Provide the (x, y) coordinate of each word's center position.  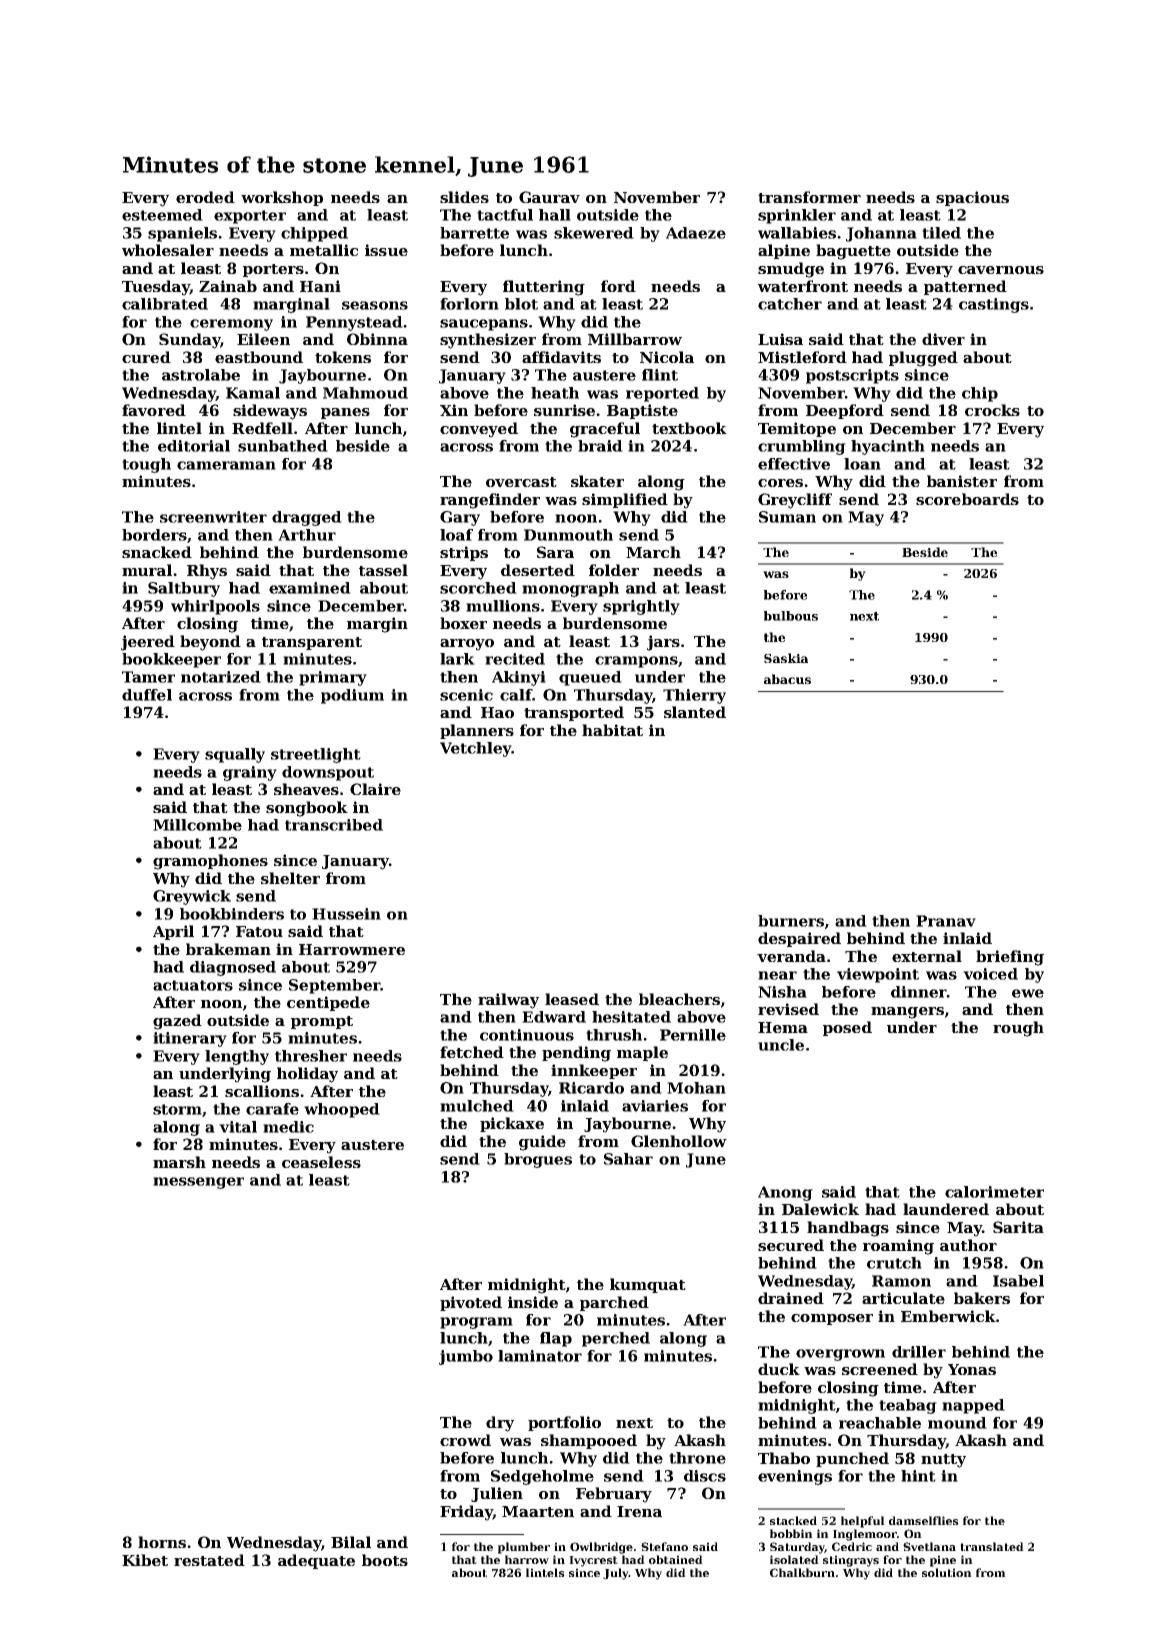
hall (555, 215)
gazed (177, 1022)
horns (162, 1542)
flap (556, 1339)
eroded (205, 197)
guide (542, 1143)
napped (973, 1406)
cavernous (1001, 270)
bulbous (791, 616)
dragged (307, 518)
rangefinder (490, 501)
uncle (781, 1045)
